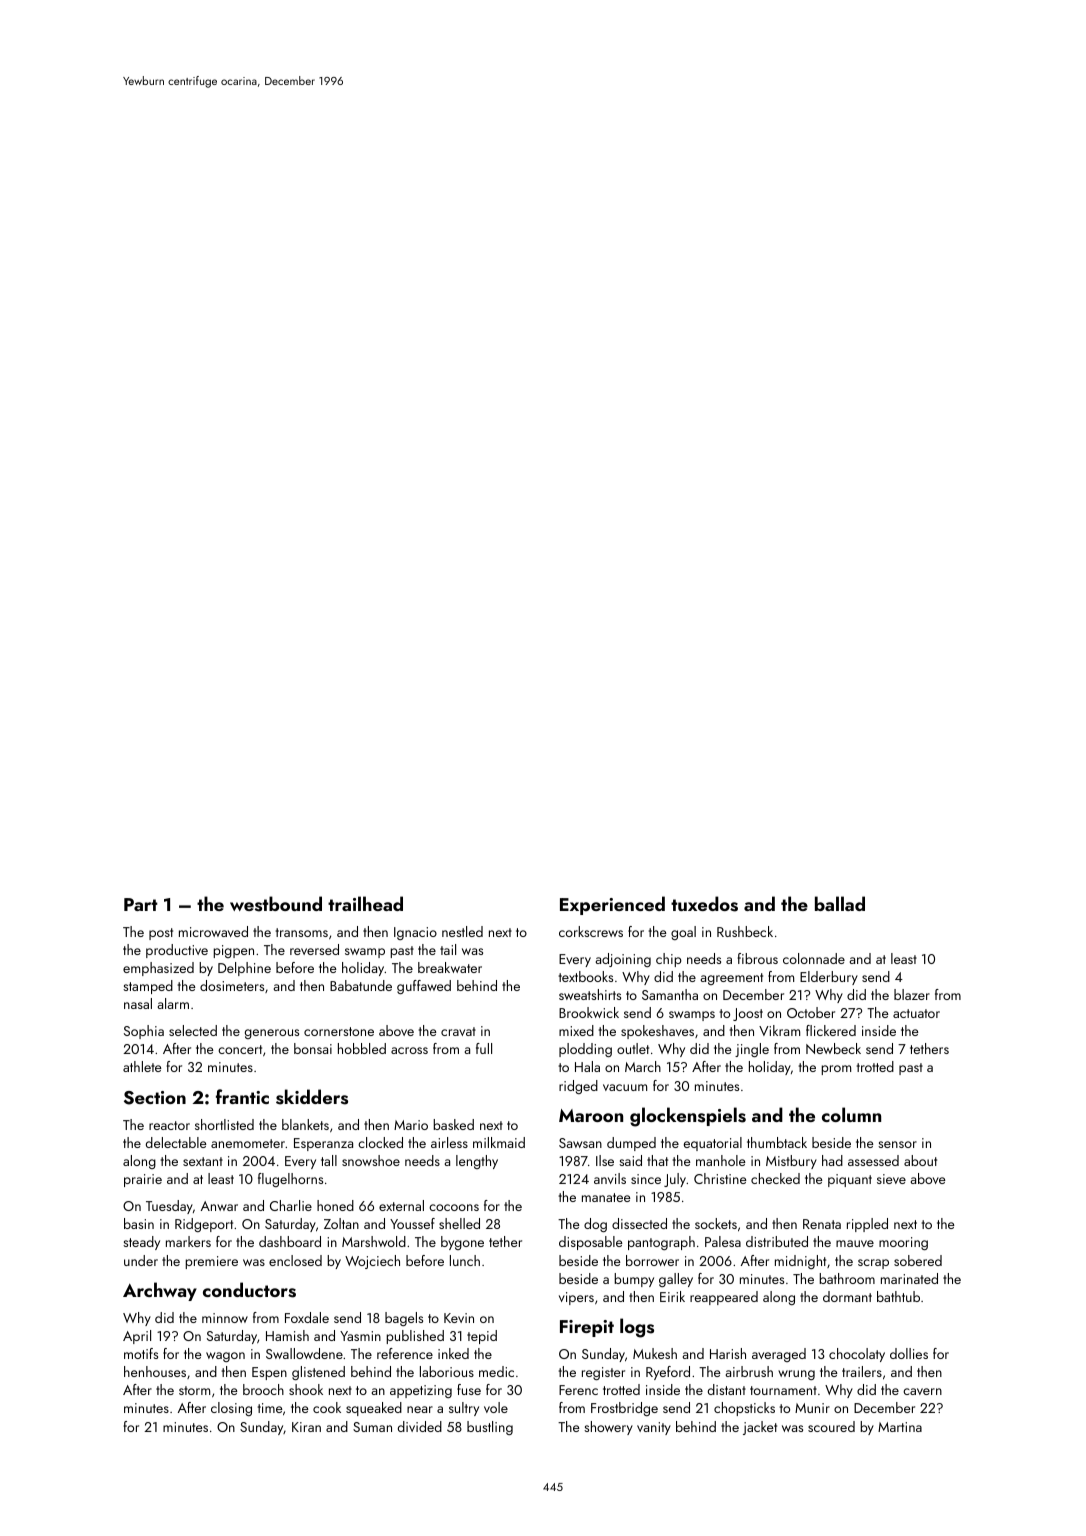  I want to click on cook, so click(327, 1407).
